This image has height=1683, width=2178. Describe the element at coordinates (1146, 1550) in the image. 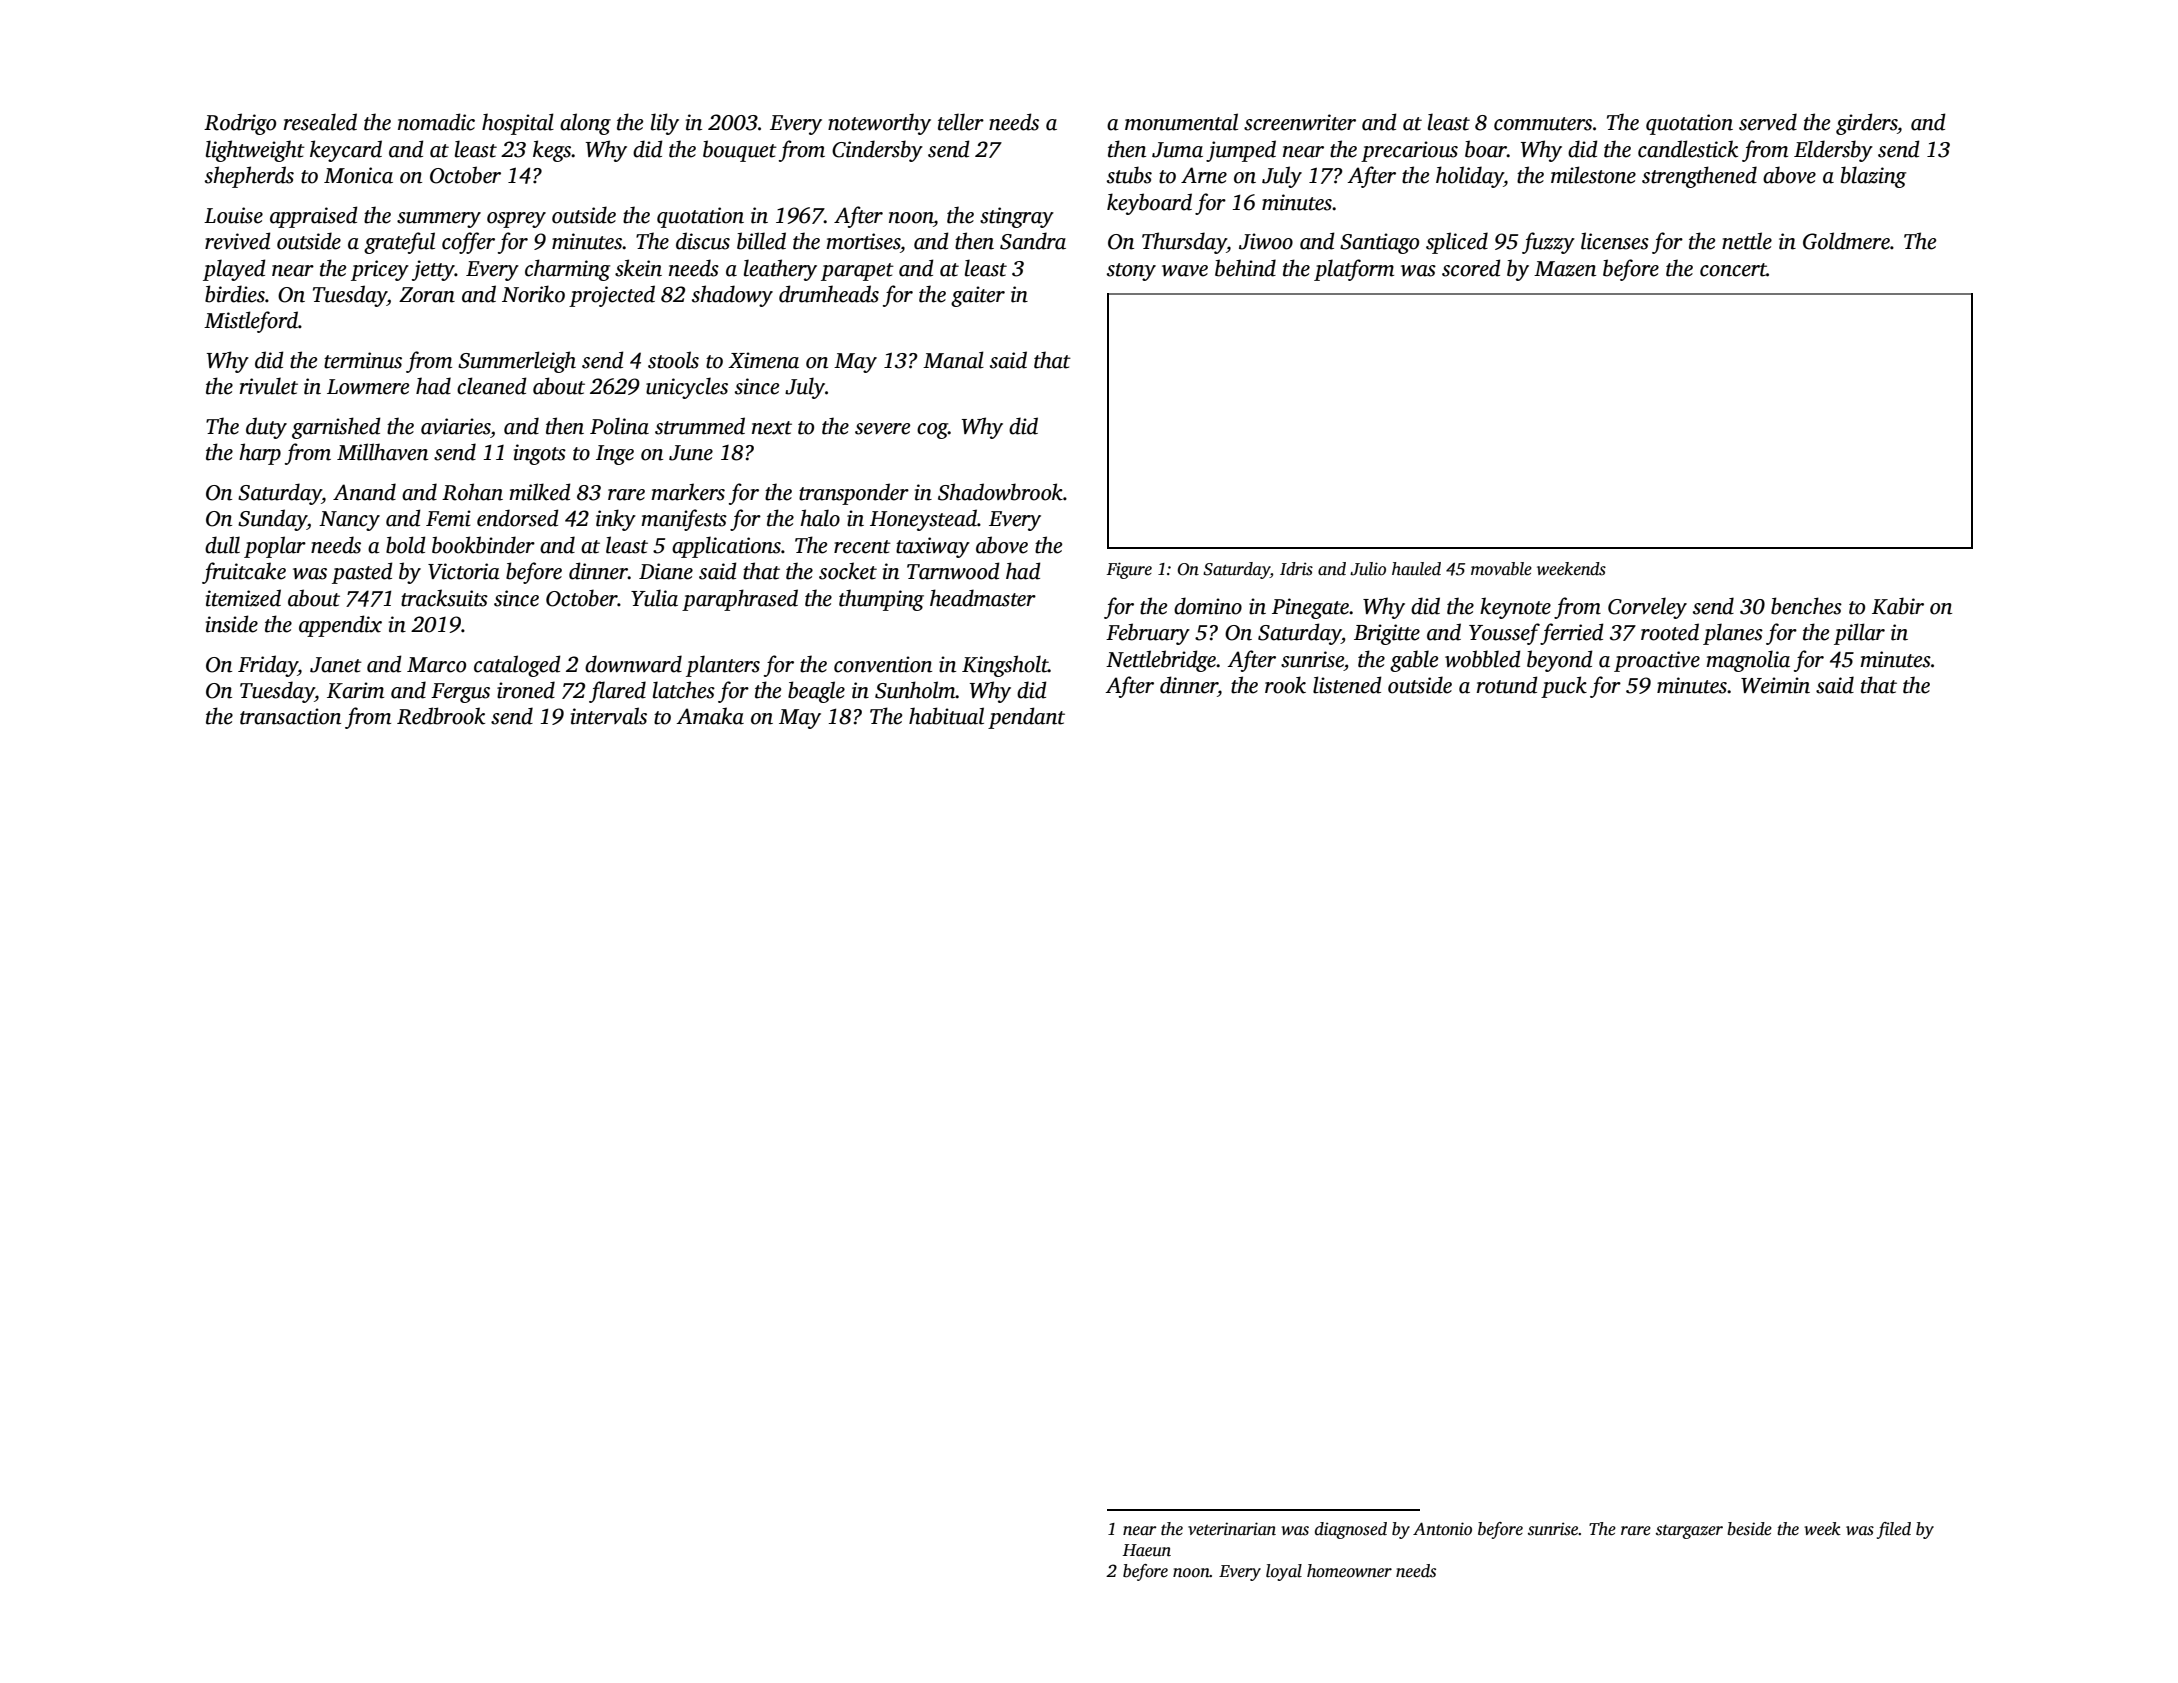

I see `Haeun` at that location.
